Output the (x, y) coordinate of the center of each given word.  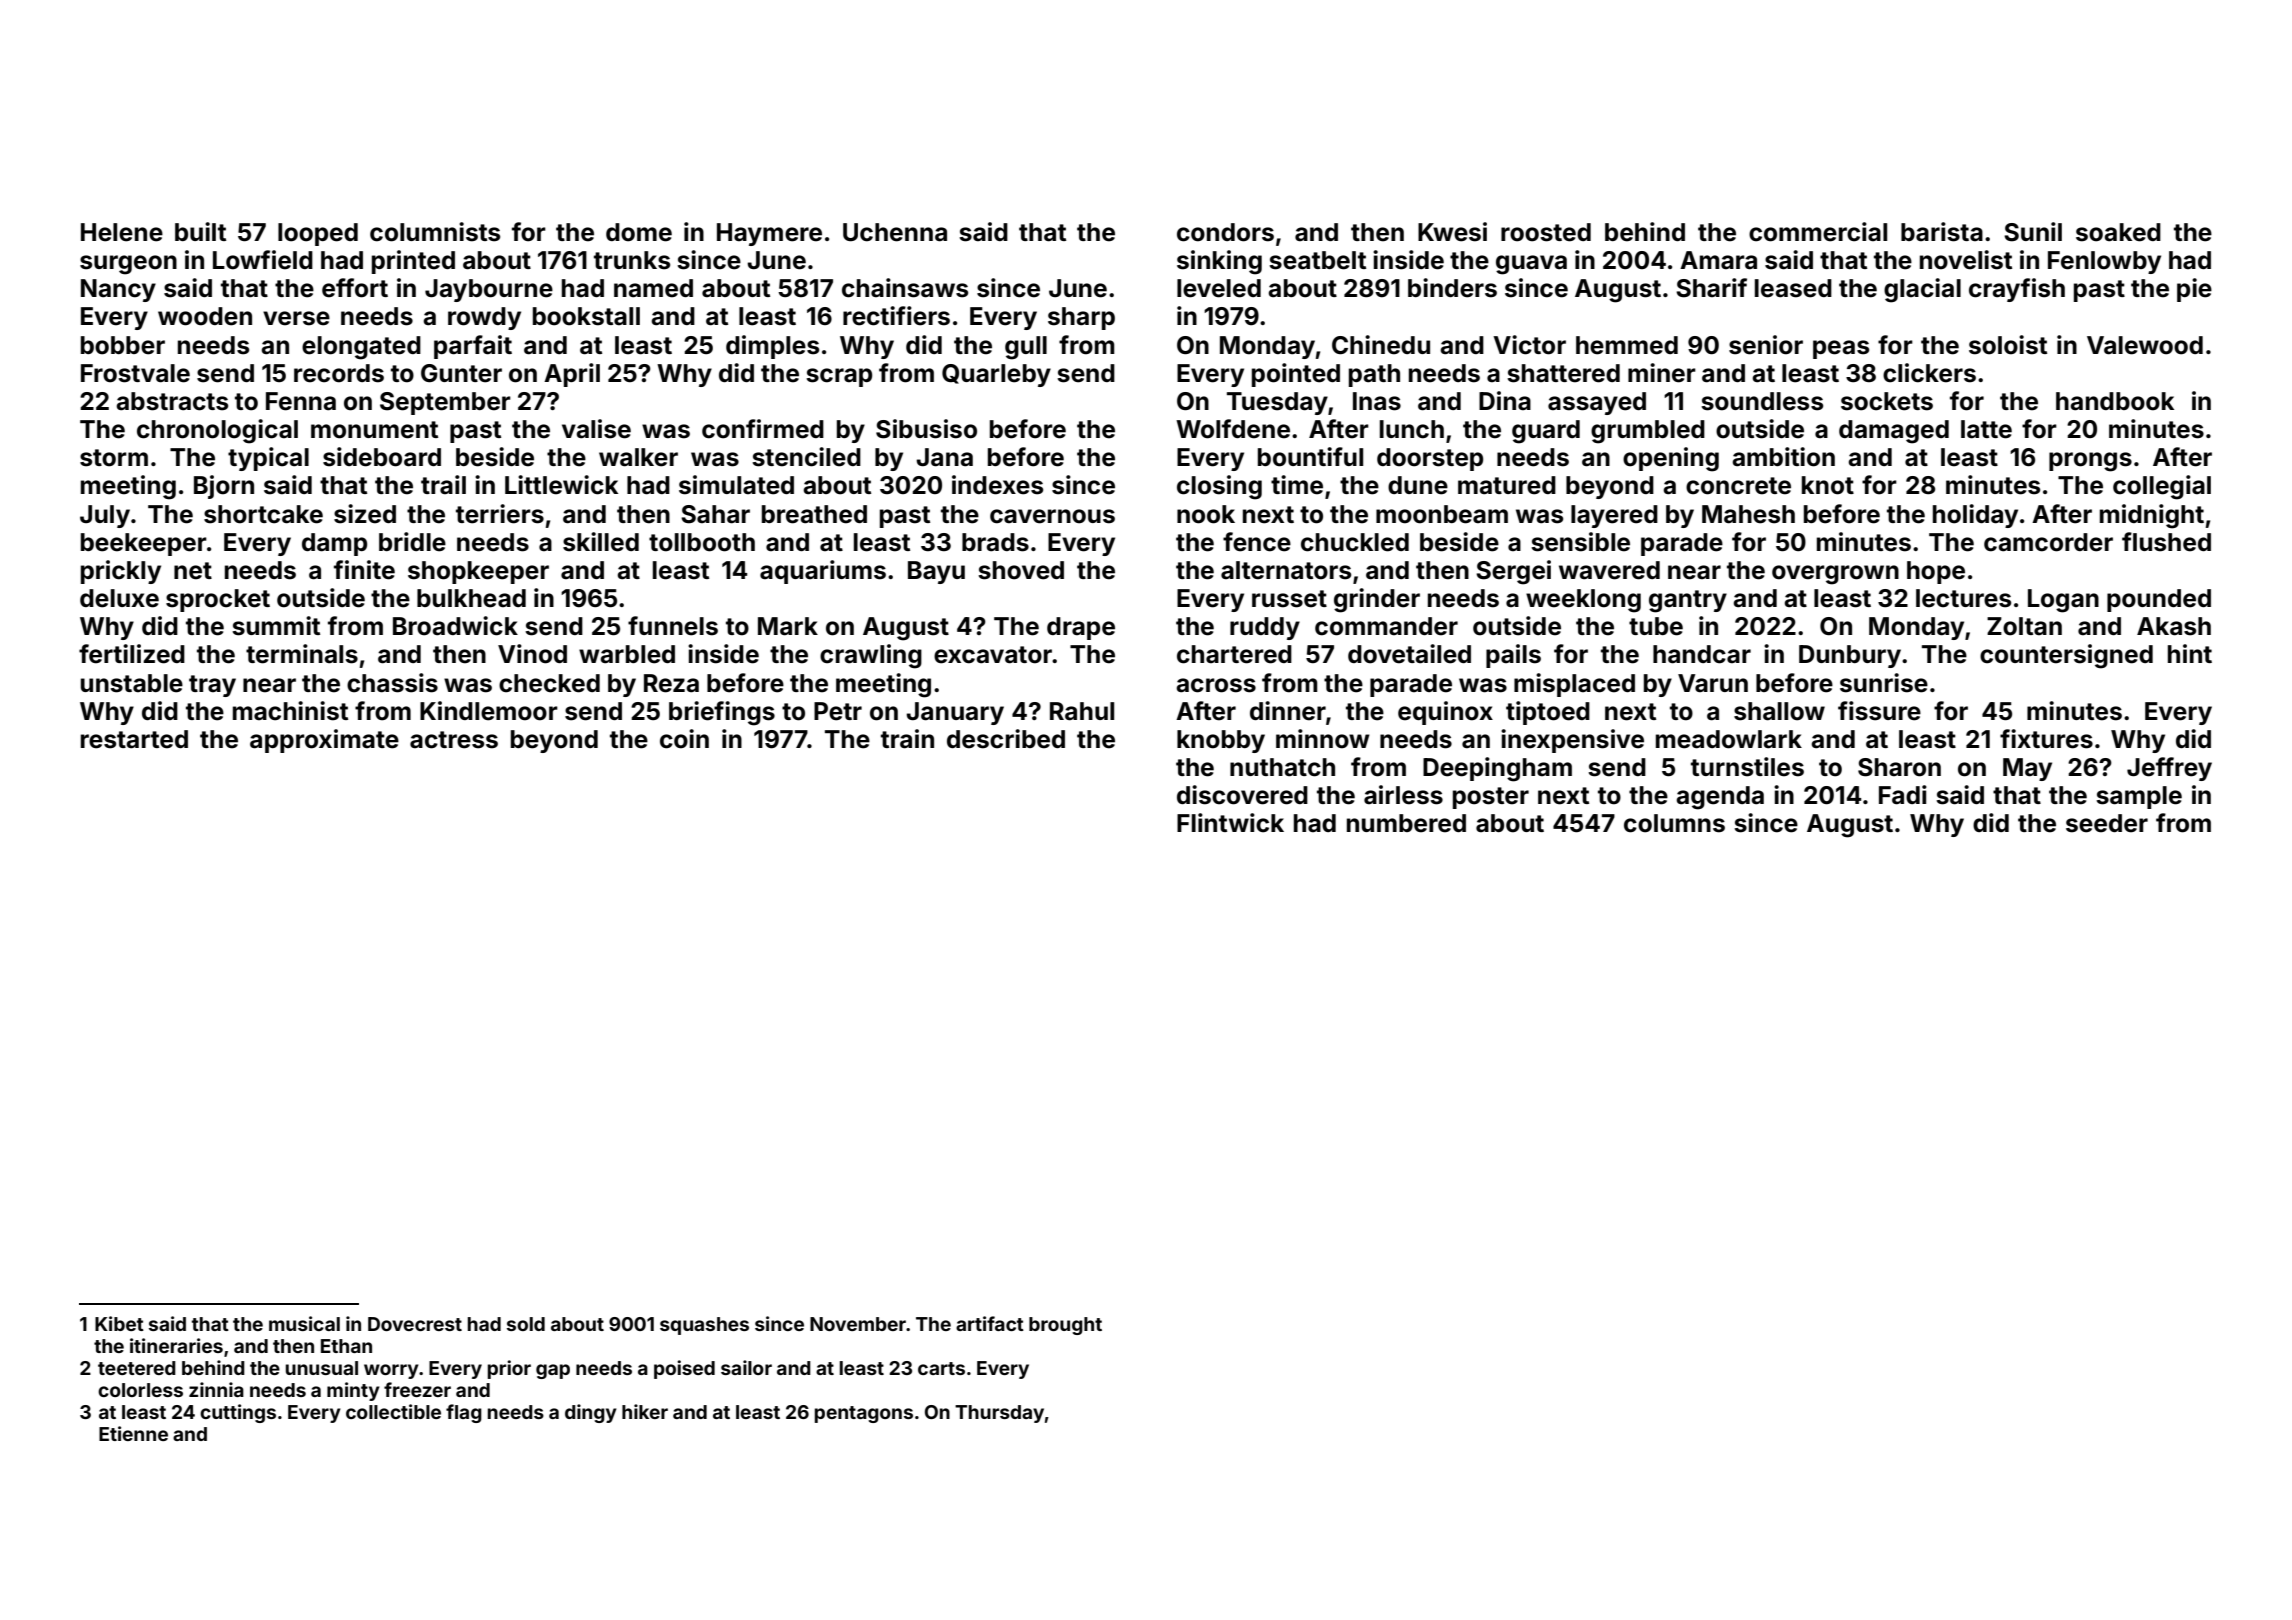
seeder (2107, 823)
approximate (324, 741)
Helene (122, 232)
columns (1674, 823)
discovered (1242, 795)
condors (1225, 232)
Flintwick (1230, 823)
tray (212, 686)
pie (2194, 290)
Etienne (133, 1433)
